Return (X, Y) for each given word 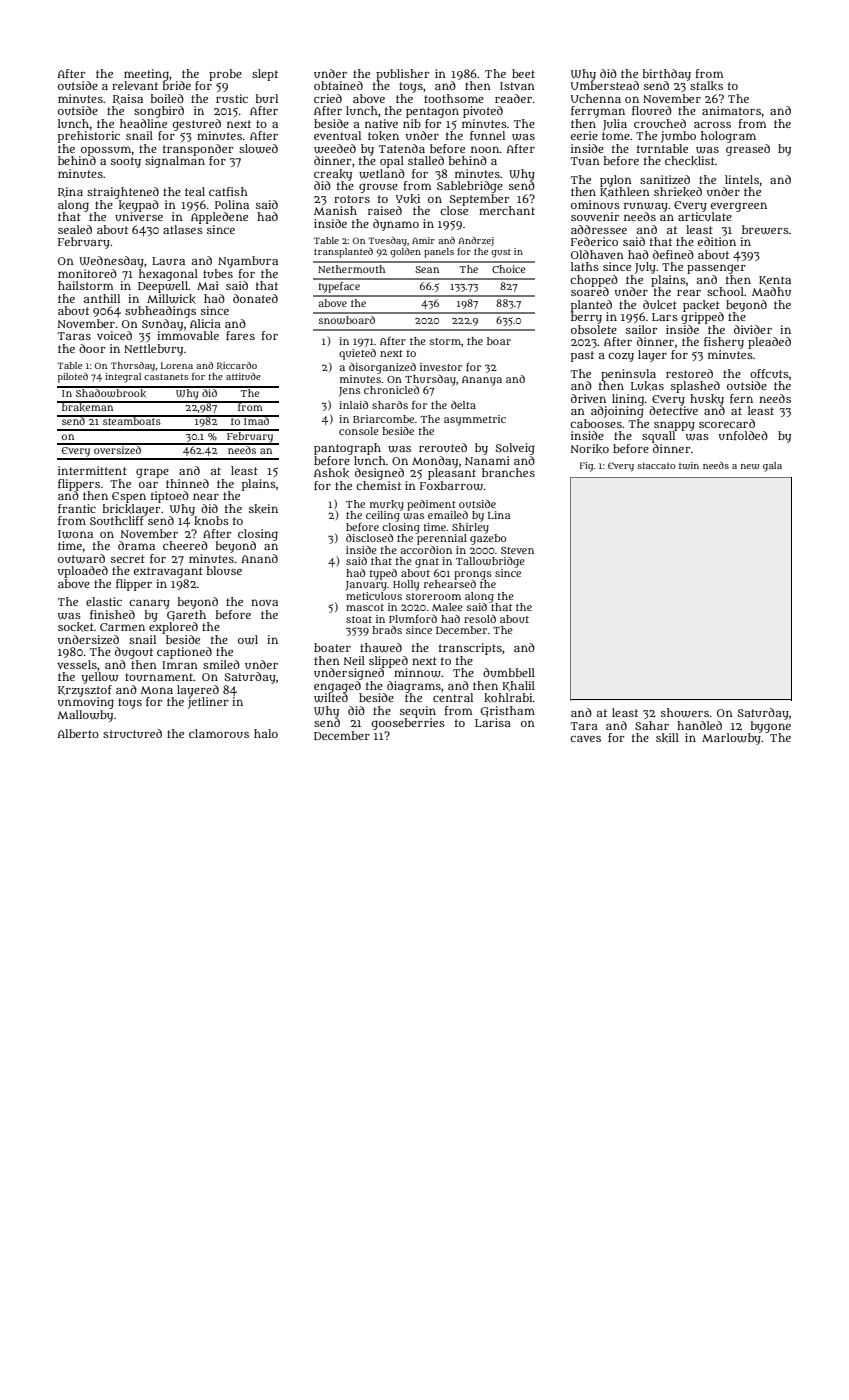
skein (263, 509)
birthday (666, 75)
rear (689, 293)
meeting (146, 75)
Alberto (78, 733)
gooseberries (408, 724)
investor (441, 367)
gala (772, 467)
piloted (73, 378)
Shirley (470, 528)
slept (265, 75)
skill (667, 738)
